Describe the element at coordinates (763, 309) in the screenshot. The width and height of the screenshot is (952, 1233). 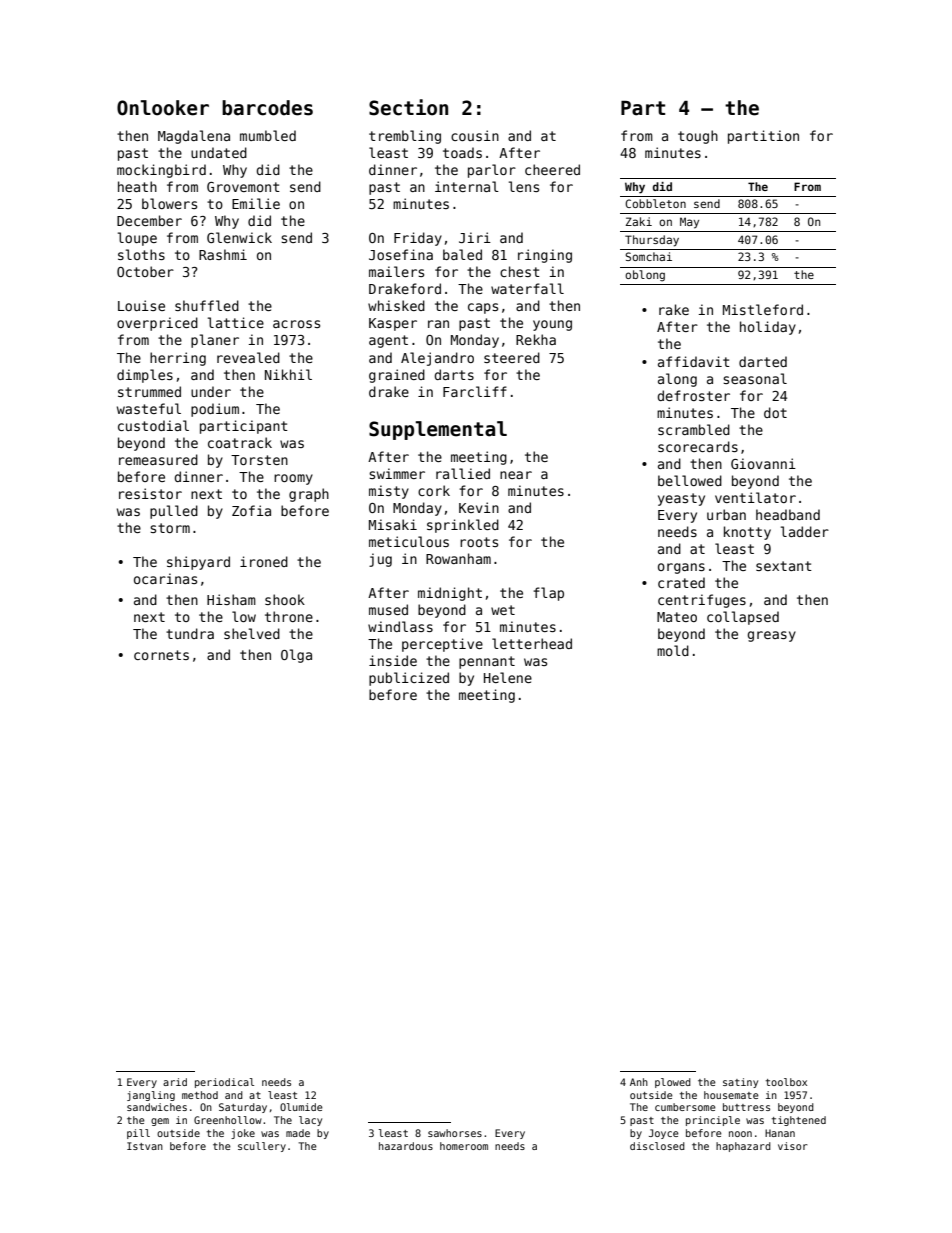
I see `Mistleford` at that location.
